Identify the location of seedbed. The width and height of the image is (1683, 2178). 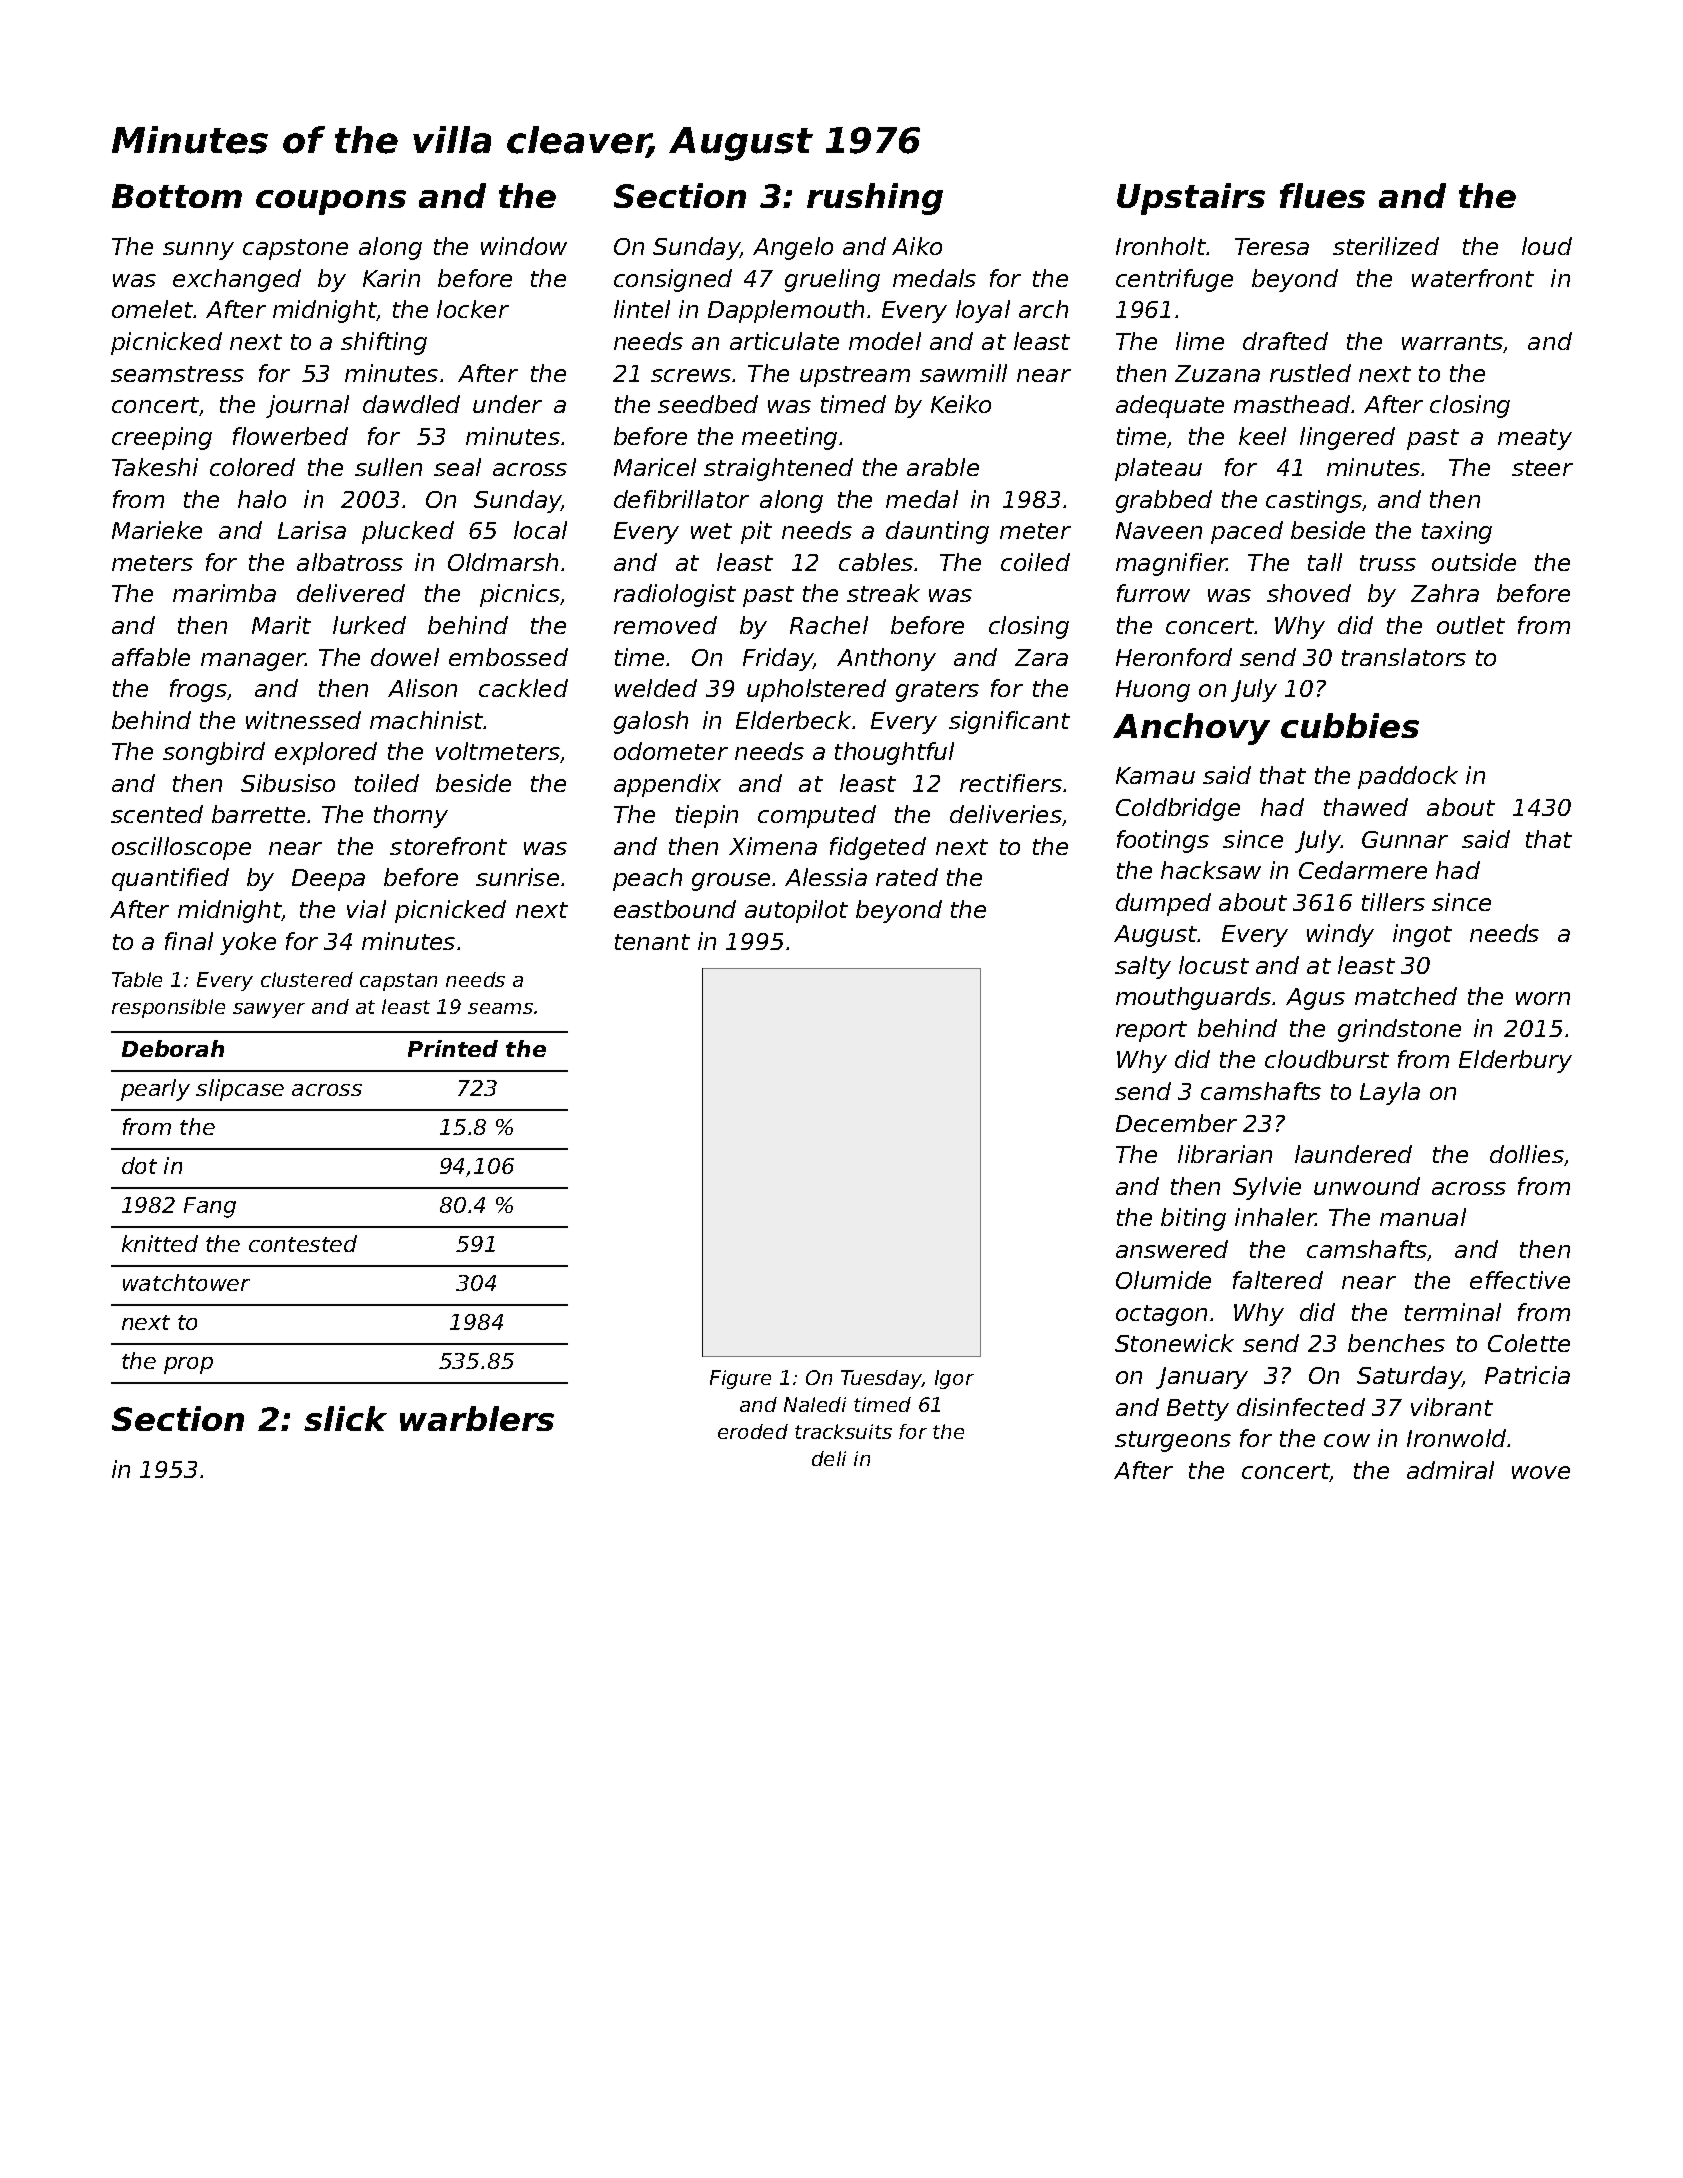
(708, 404).
